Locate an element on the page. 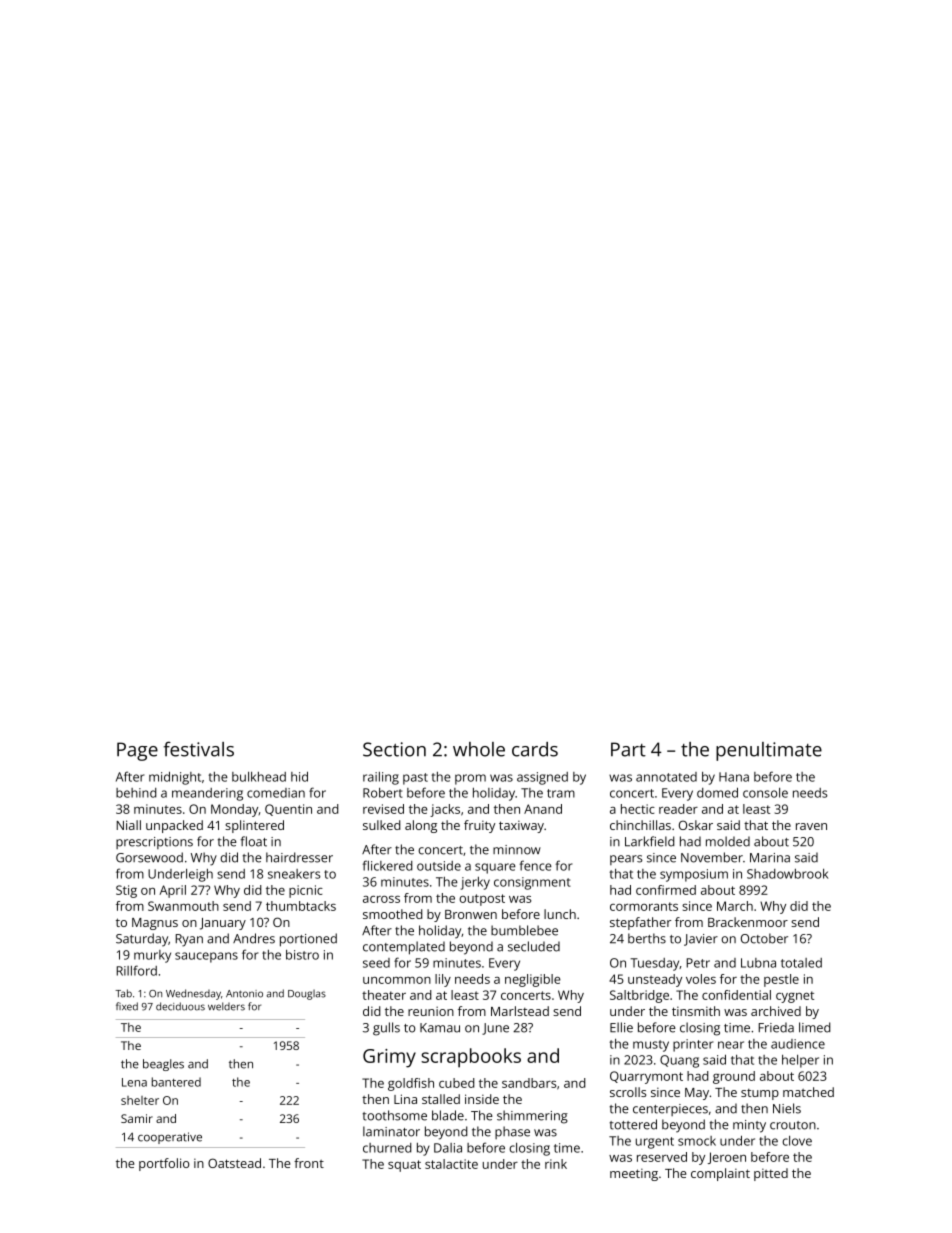  gulls is located at coordinates (386, 1029).
